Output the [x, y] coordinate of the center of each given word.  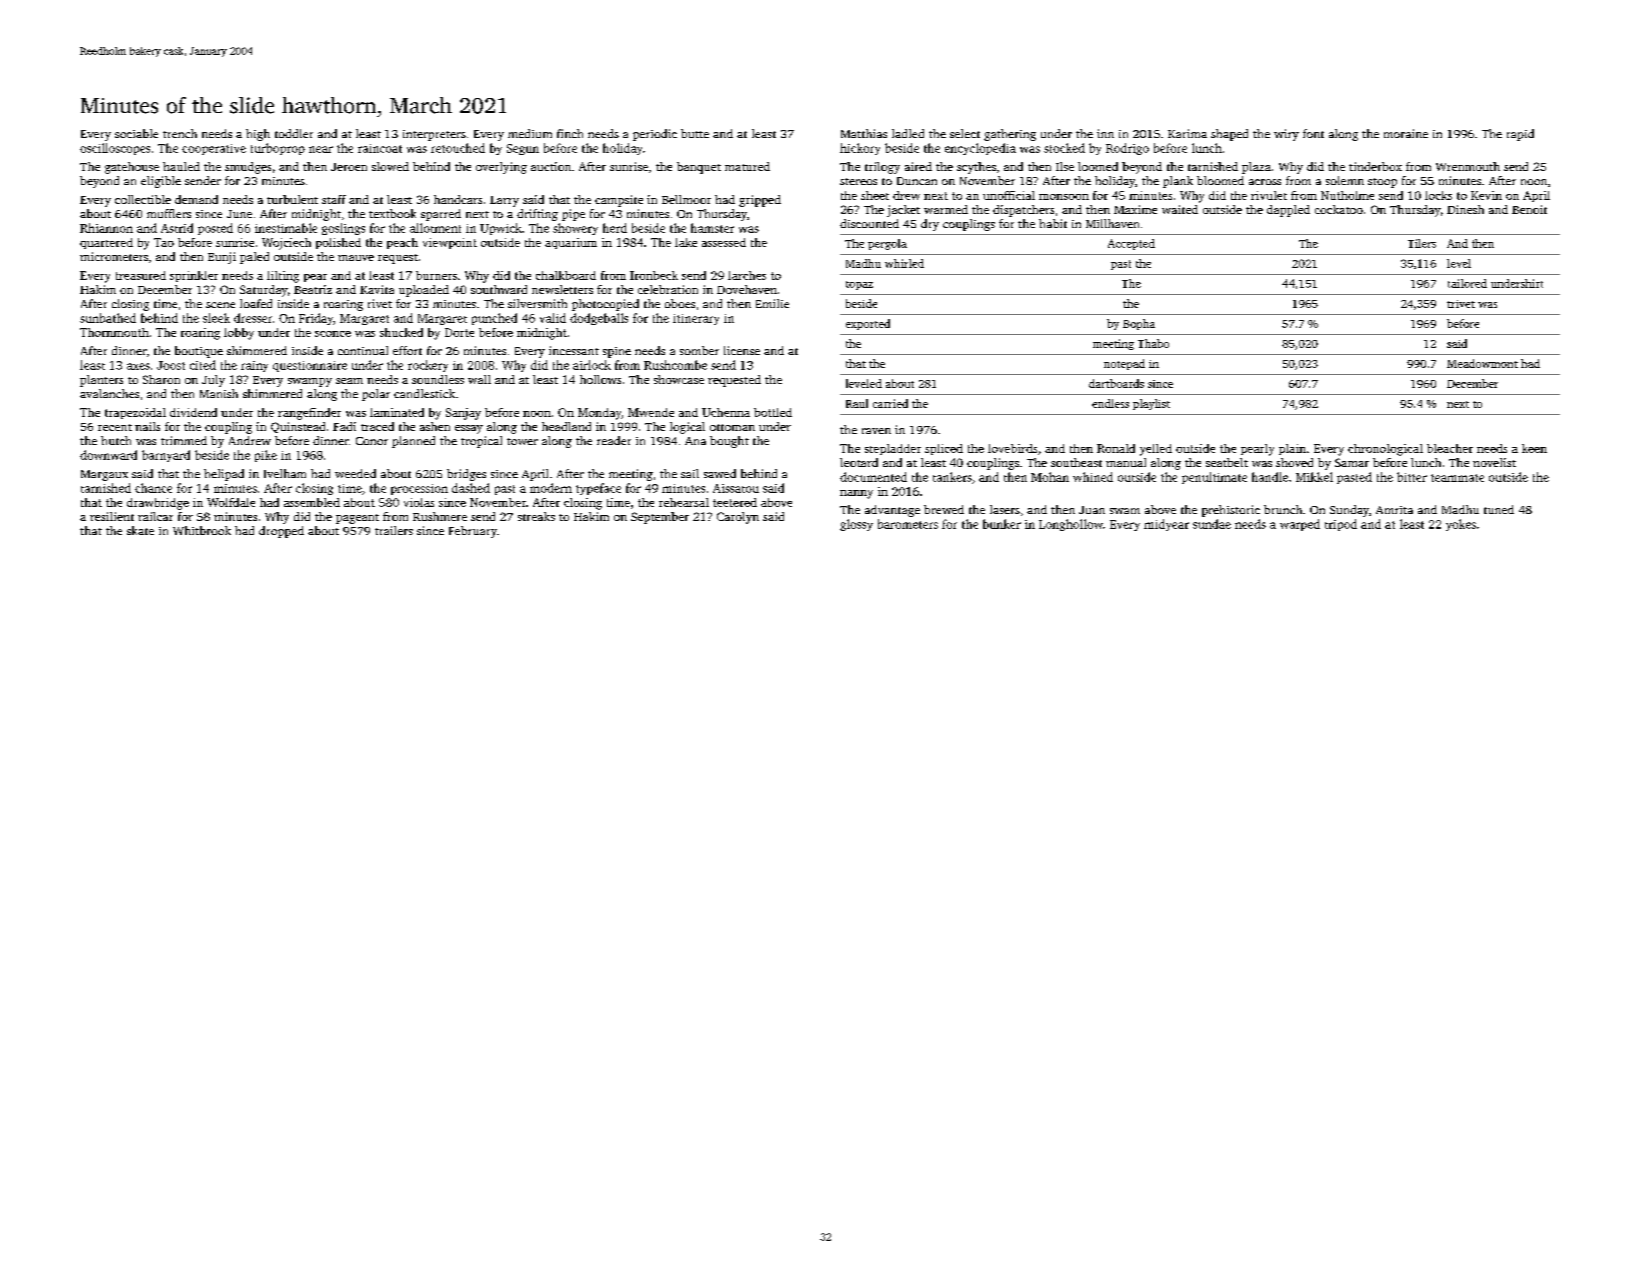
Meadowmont [1482, 363]
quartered [106, 243]
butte [695, 133]
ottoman [732, 427]
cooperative [214, 149]
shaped [1229, 135]
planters [101, 381]
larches [747, 275]
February [473, 532]
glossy [856, 525]
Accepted [1131, 244]
